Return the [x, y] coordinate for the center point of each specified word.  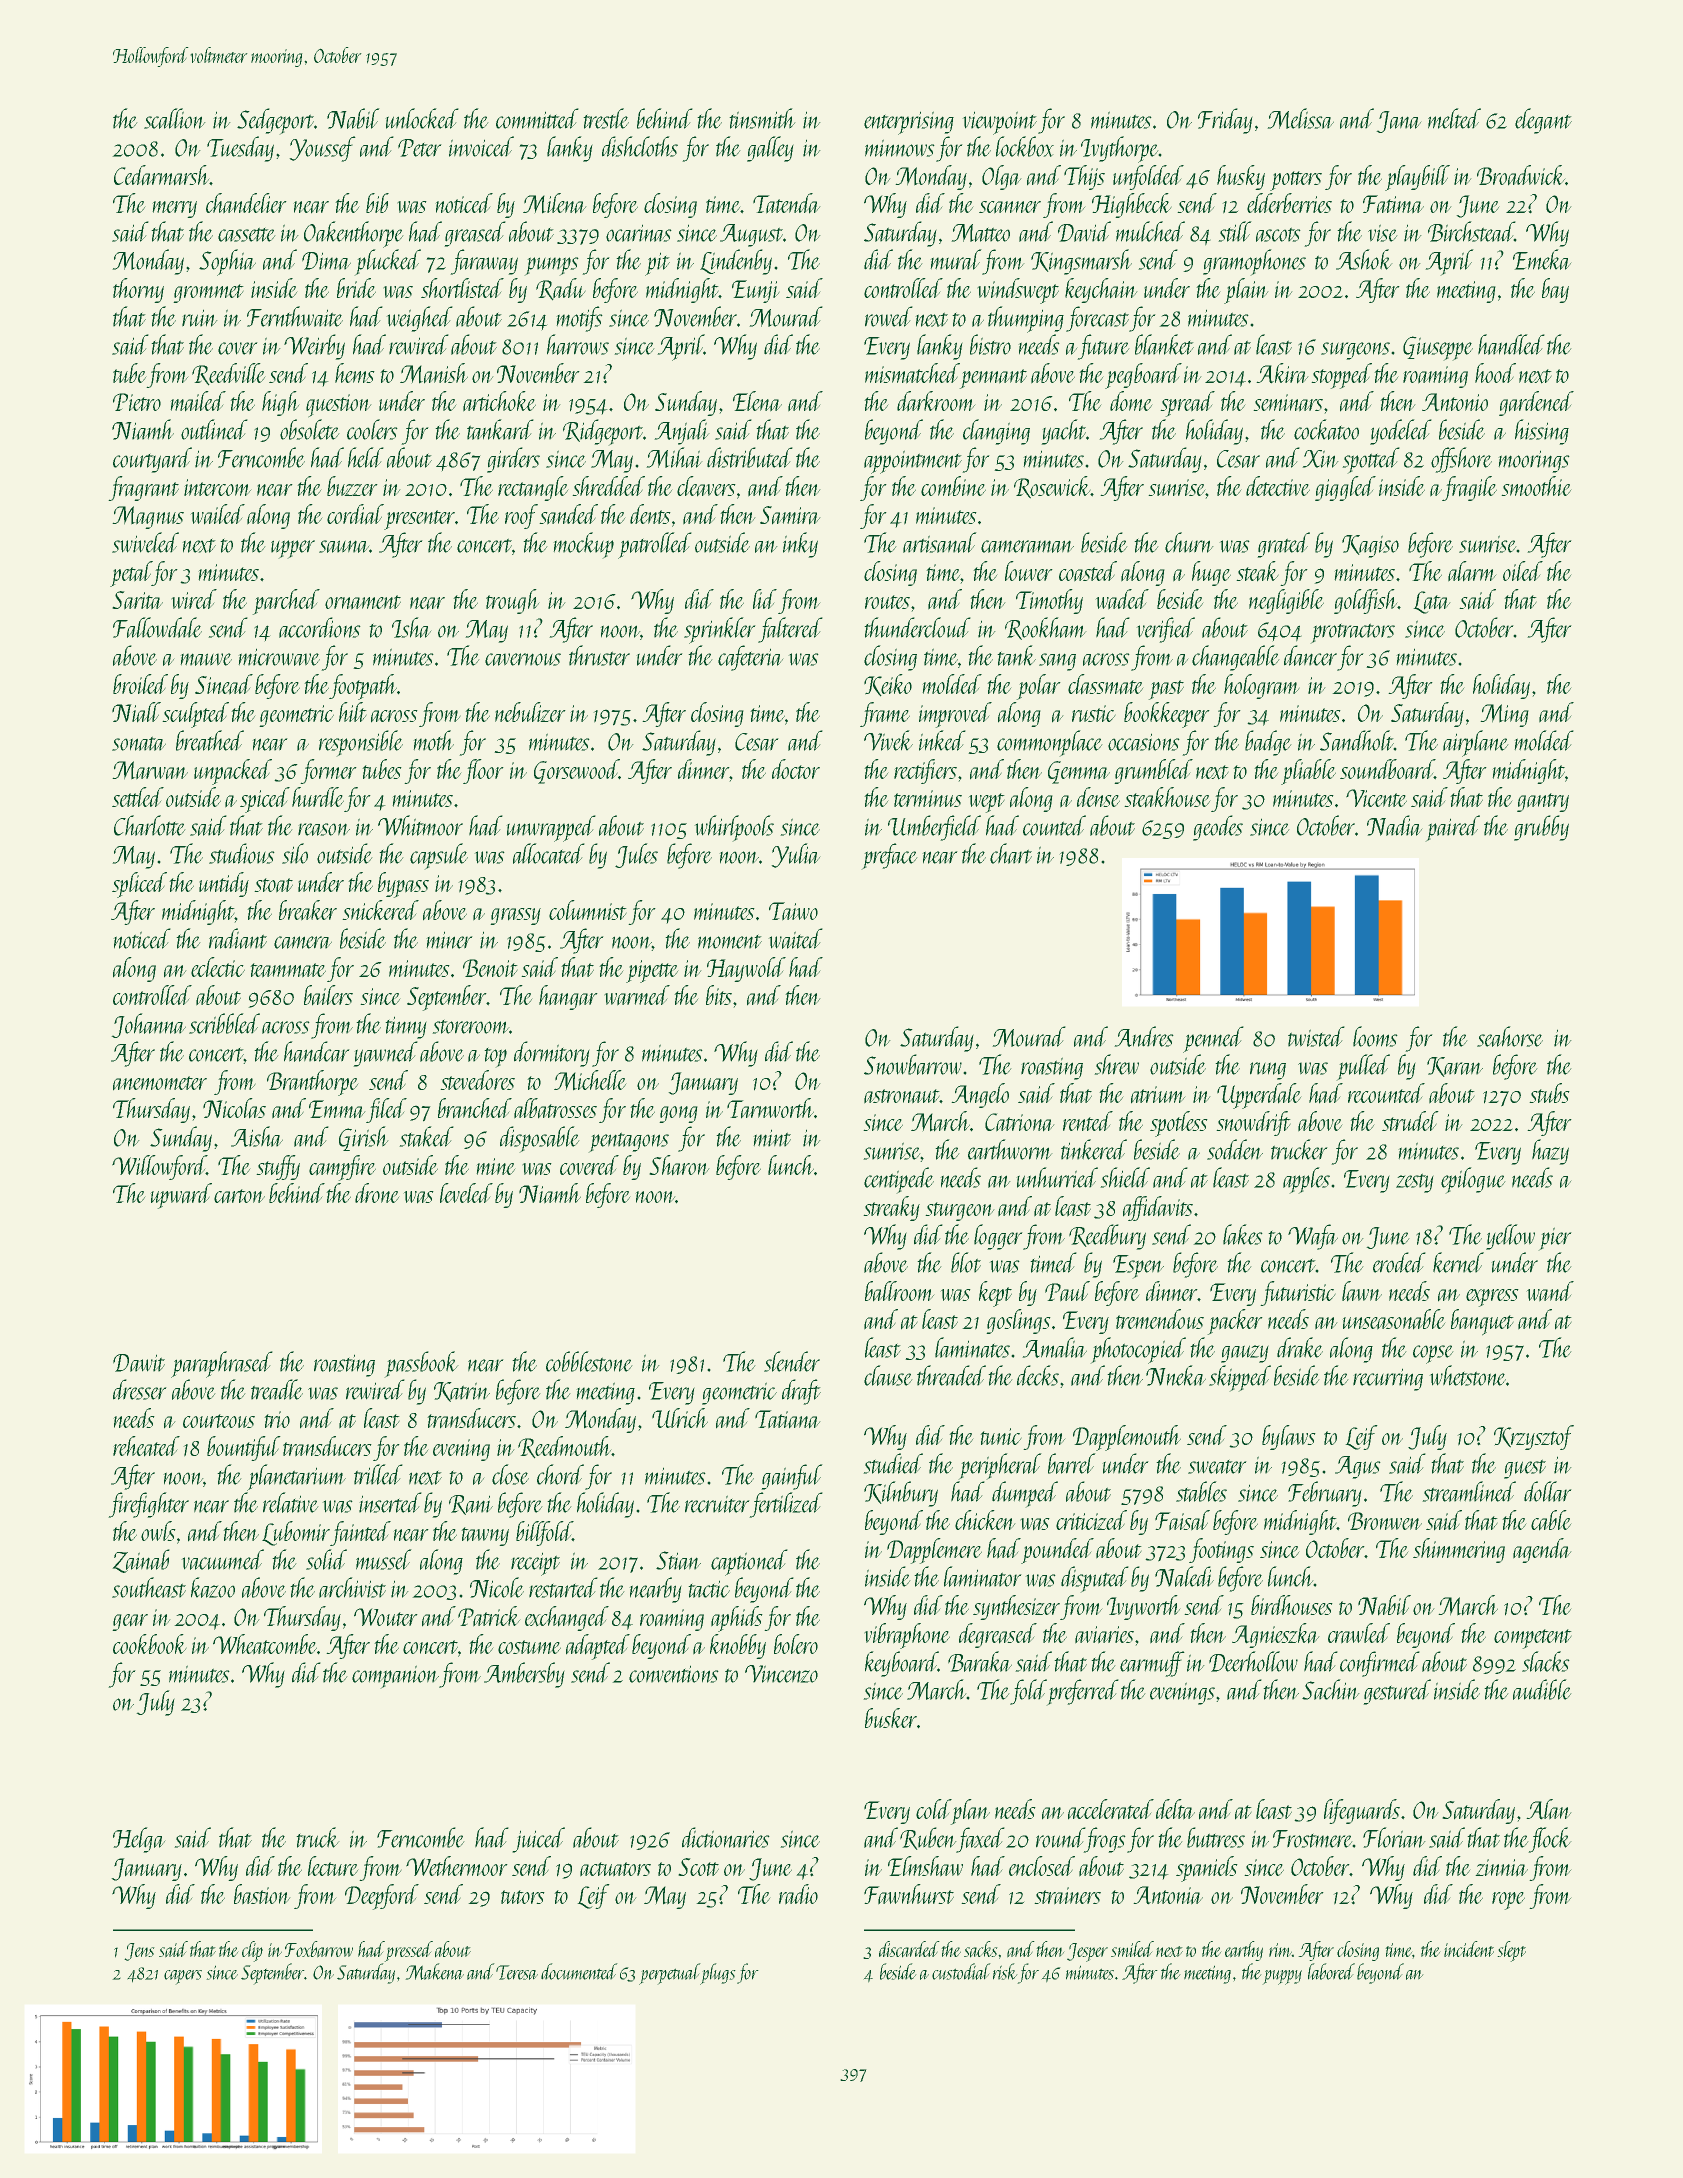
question [339, 406]
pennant [993, 379]
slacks [1546, 1661]
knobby [738, 1646]
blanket [1164, 344]
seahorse [1510, 1036]
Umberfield [934, 828]
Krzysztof [1534, 1437]
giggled [1345, 488]
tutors [523, 1897]
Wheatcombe [265, 1644]
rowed [889, 316]
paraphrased [222, 1364]
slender [792, 1361]
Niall [136, 712]
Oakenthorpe [354, 234]
